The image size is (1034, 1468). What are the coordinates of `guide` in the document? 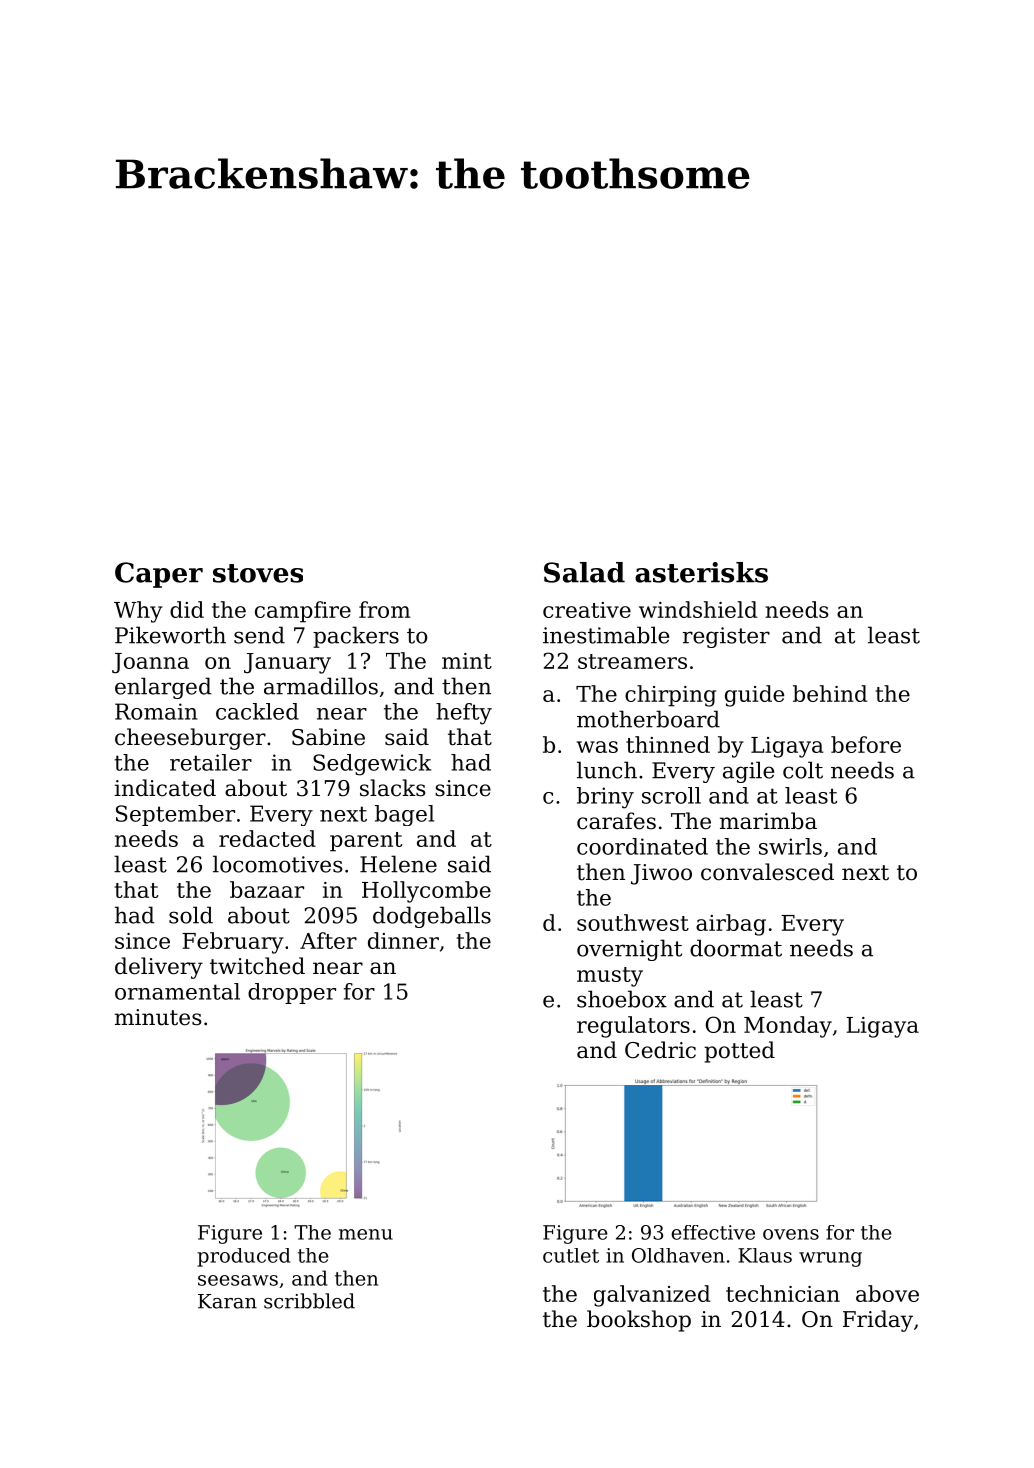 It's located at (754, 696).
